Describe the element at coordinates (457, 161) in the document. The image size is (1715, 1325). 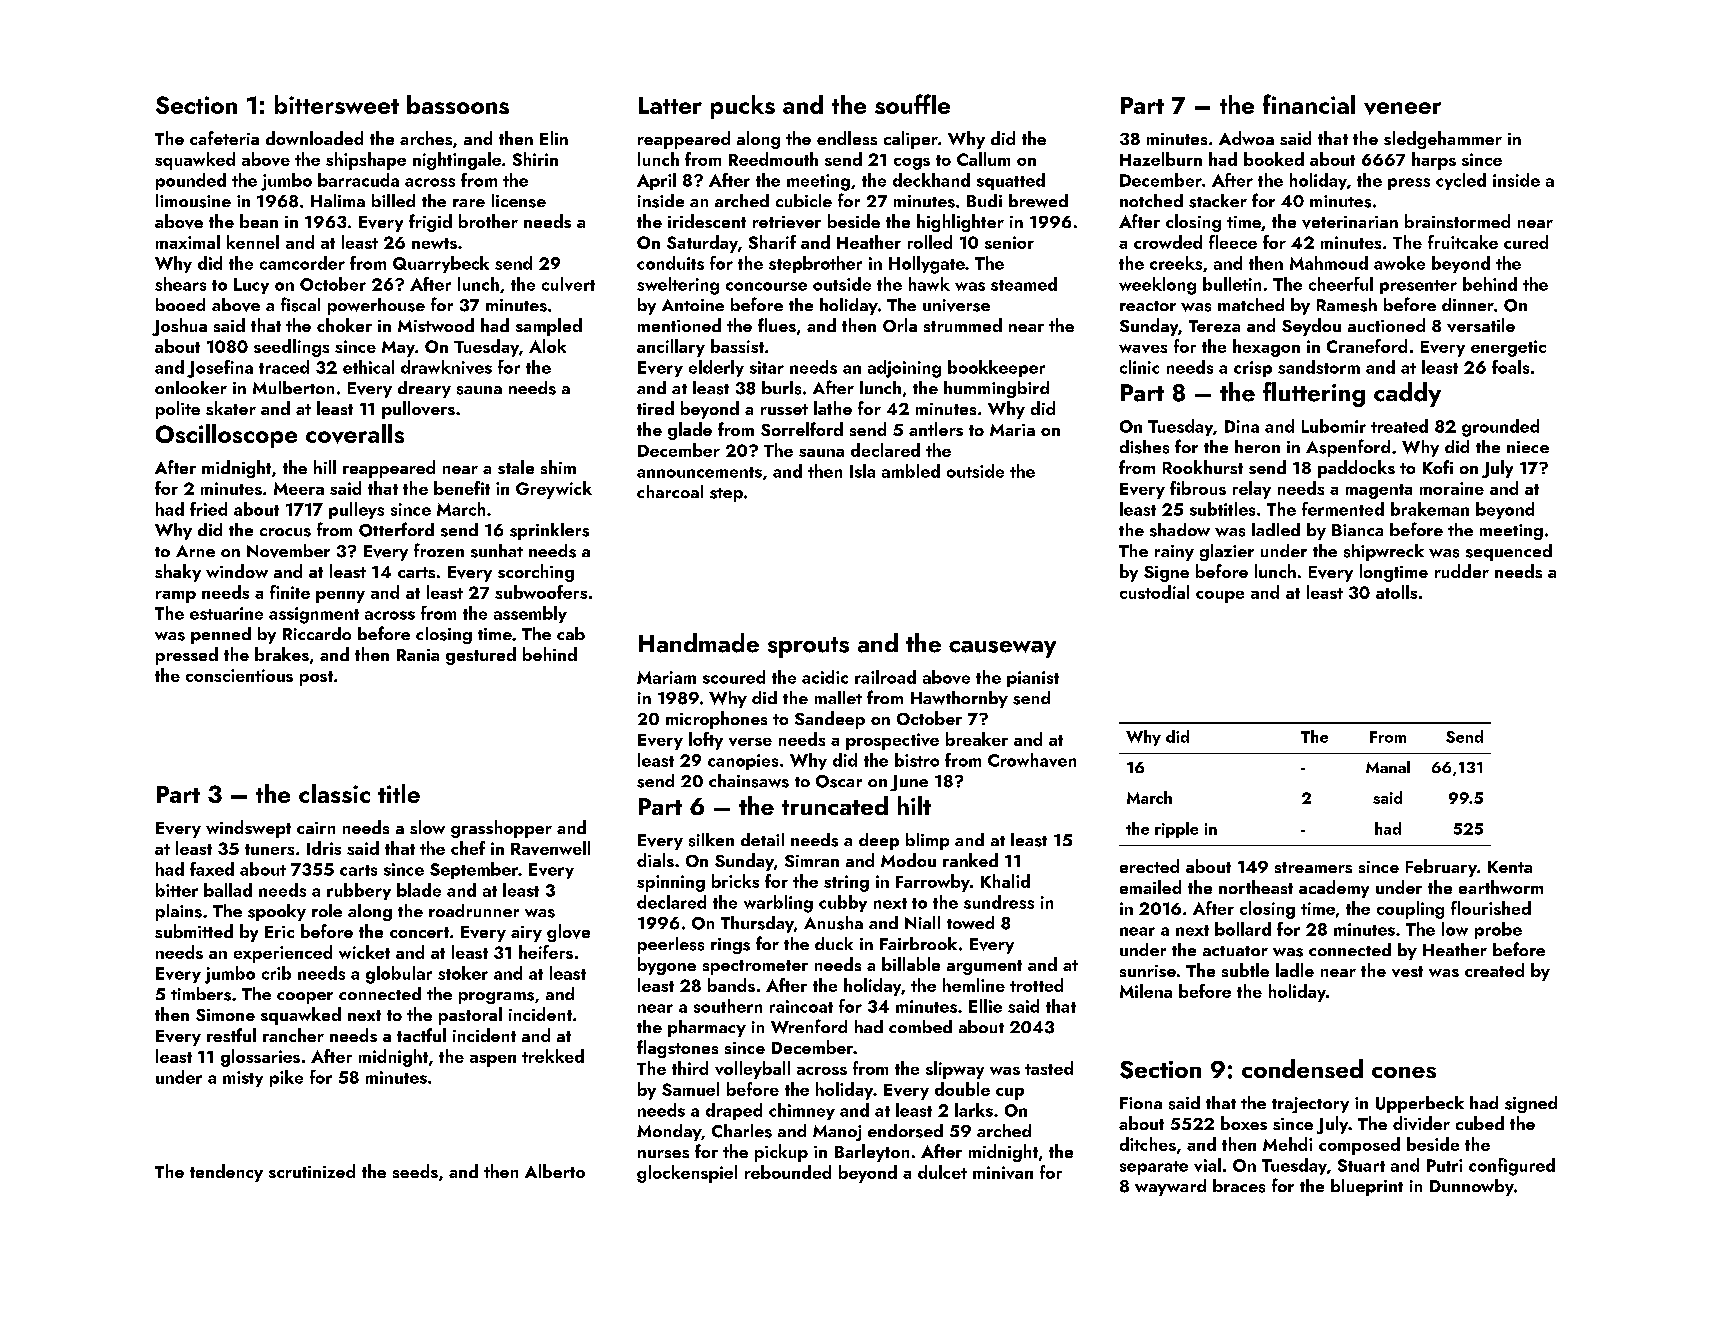
I see `nightingale` at that location.
